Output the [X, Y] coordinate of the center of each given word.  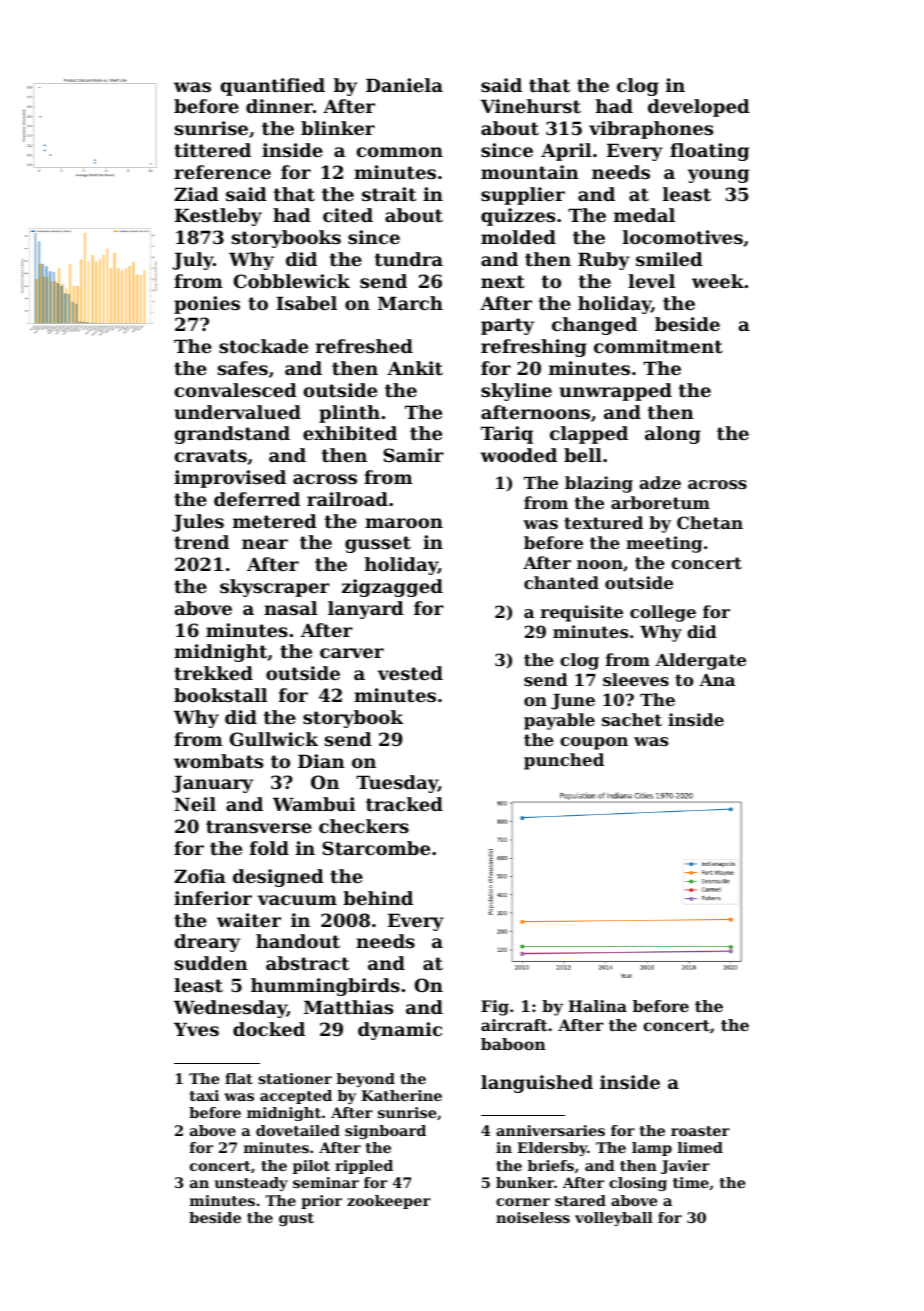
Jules [198, 523]
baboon [513, 1044]
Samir [413, 455]
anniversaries [550, 1130]
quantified [273, 87]
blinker [338, 128]
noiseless [533, 1217]
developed [699, 108]
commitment [658, 346]
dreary [207, 943]
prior [321, 1202]
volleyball [614, 1219]
